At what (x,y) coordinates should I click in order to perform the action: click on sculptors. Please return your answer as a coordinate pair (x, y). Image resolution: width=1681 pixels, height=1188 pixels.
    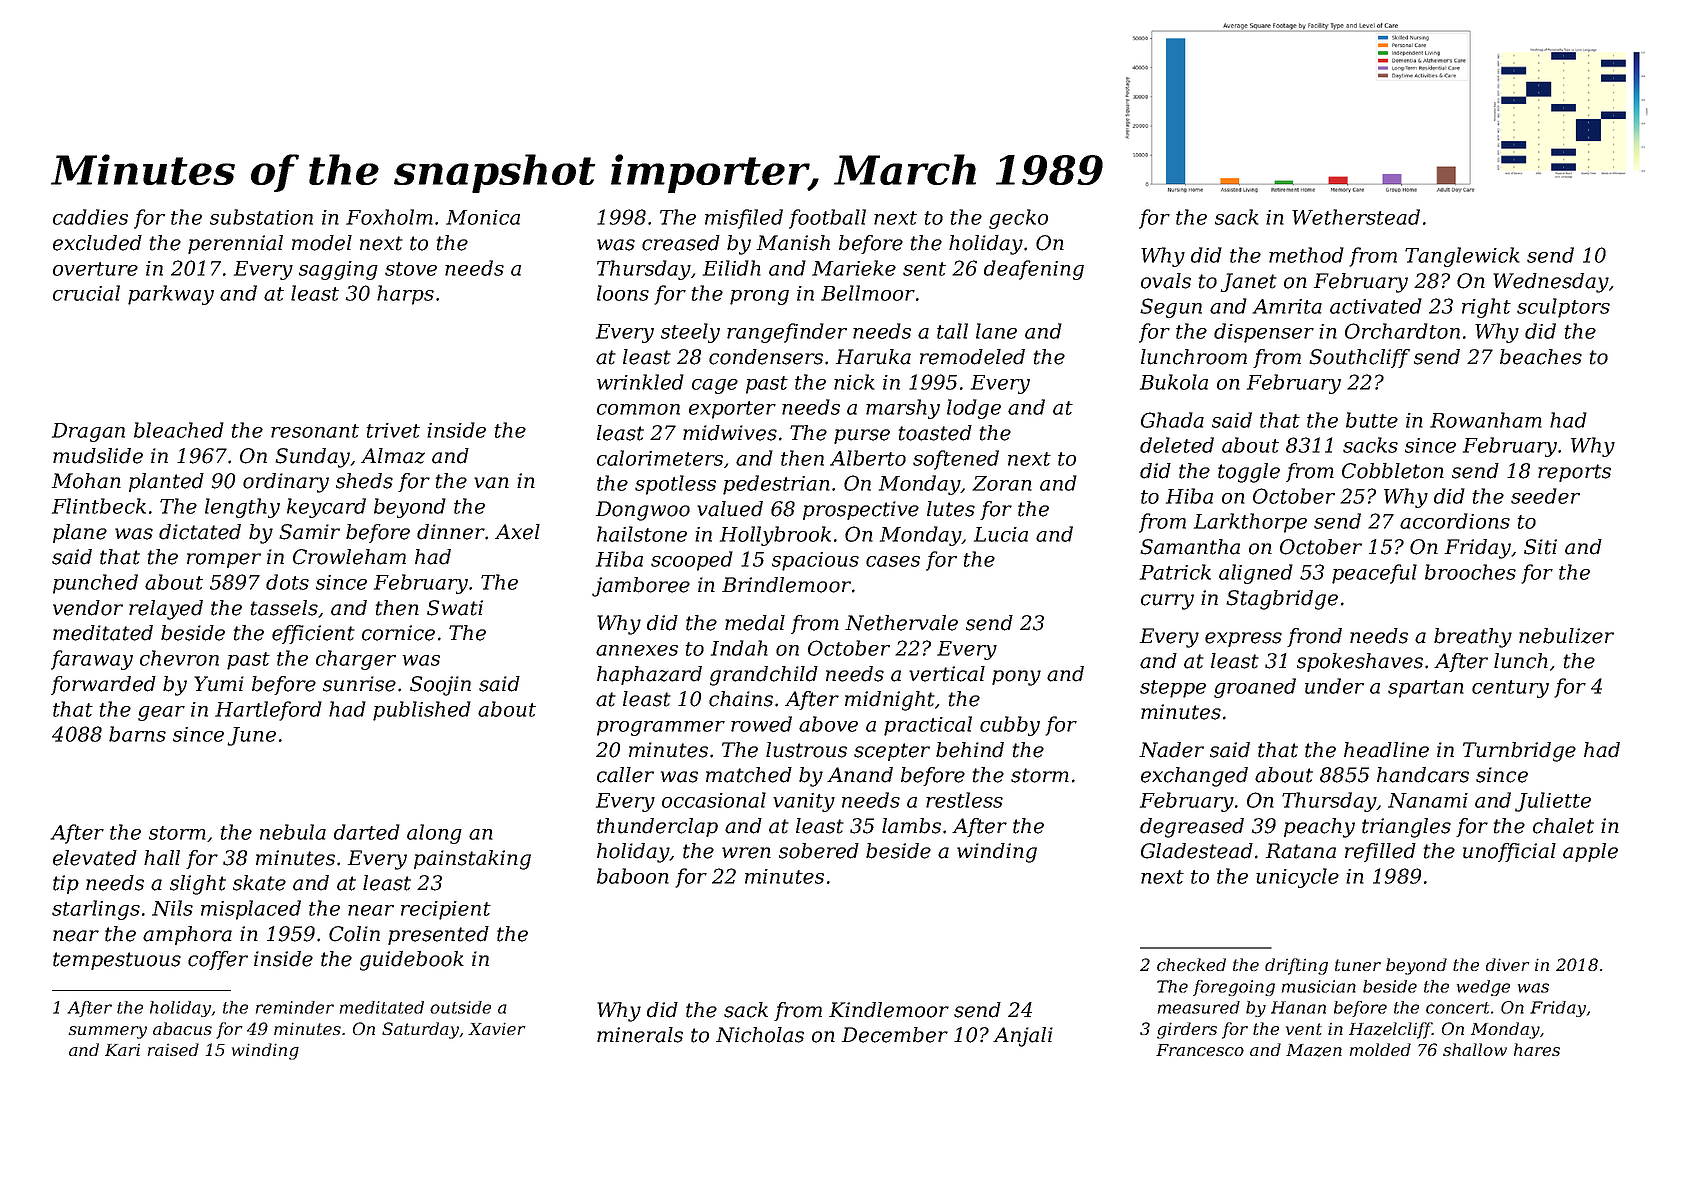
    Looking at the image, I should click on (1563, 308).
